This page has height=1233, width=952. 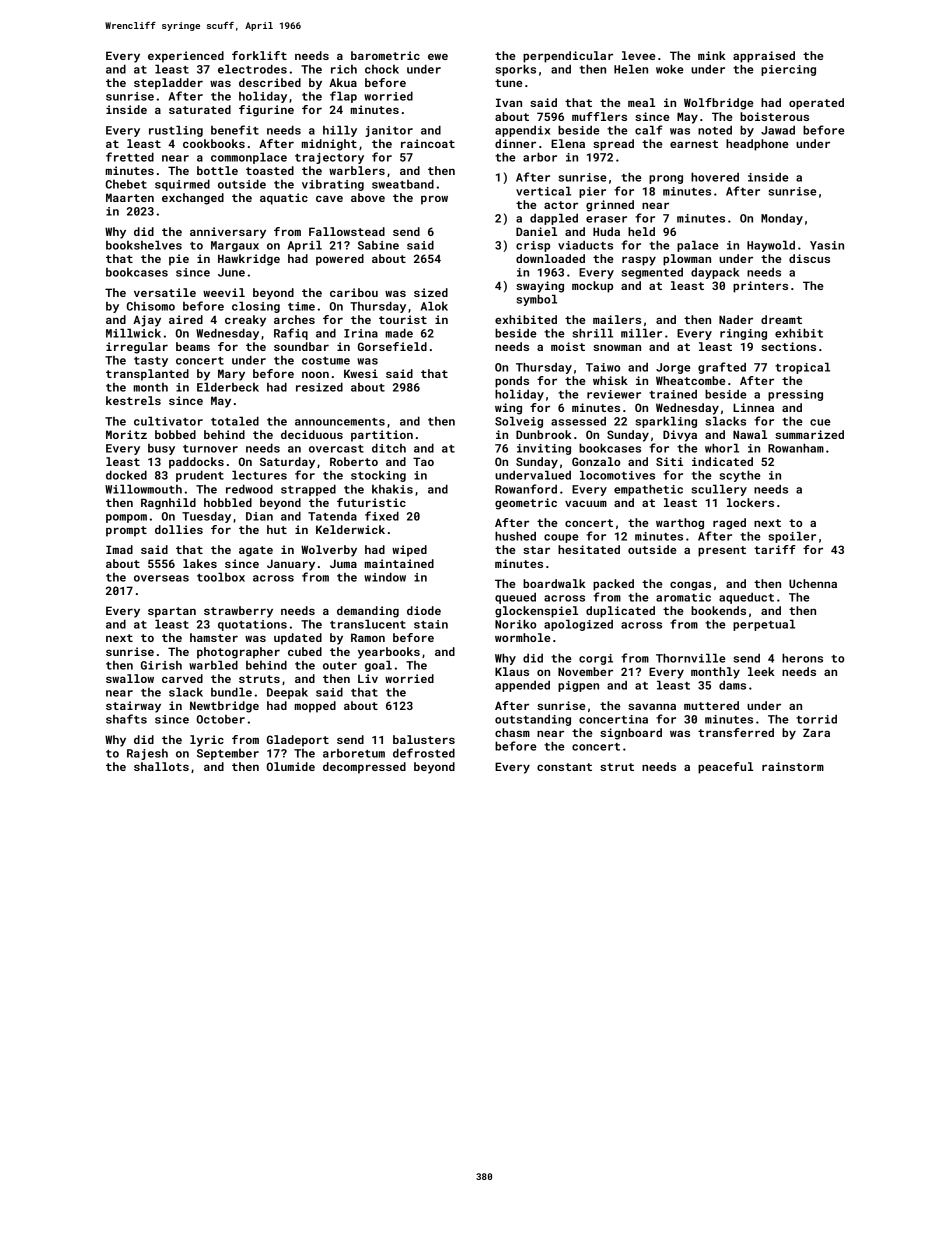 What do you see at coordinates (641, 333) in the page?
I see `miller` at bounding box center [641, 333].
